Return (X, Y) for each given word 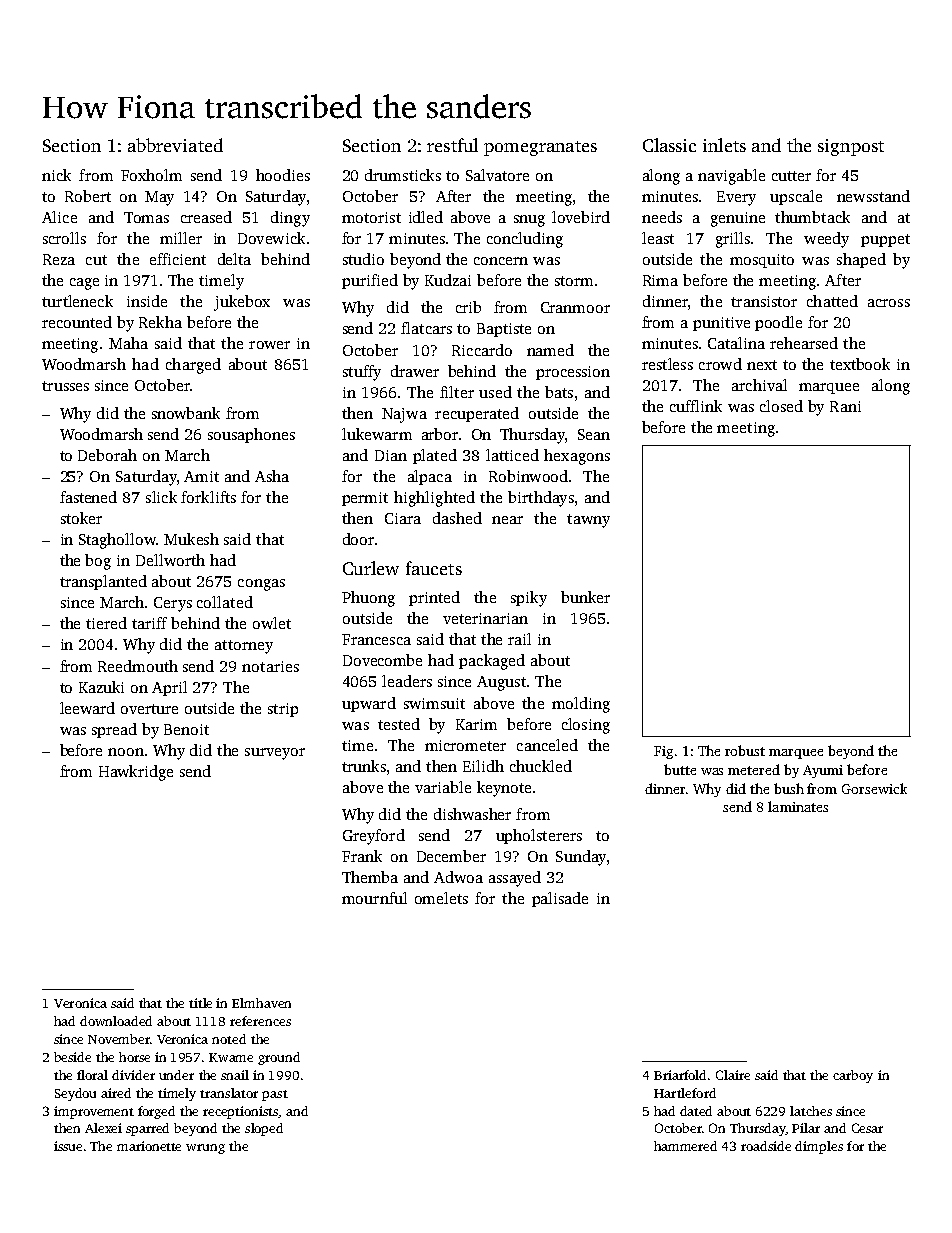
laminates (798, 806)
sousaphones (251, 435)
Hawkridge (136, 773)
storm (574, 281)
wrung (205, 1149)
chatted (832, 301)
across (889, 303)
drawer (415, 371)
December (451, 856)
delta (234, 259)
